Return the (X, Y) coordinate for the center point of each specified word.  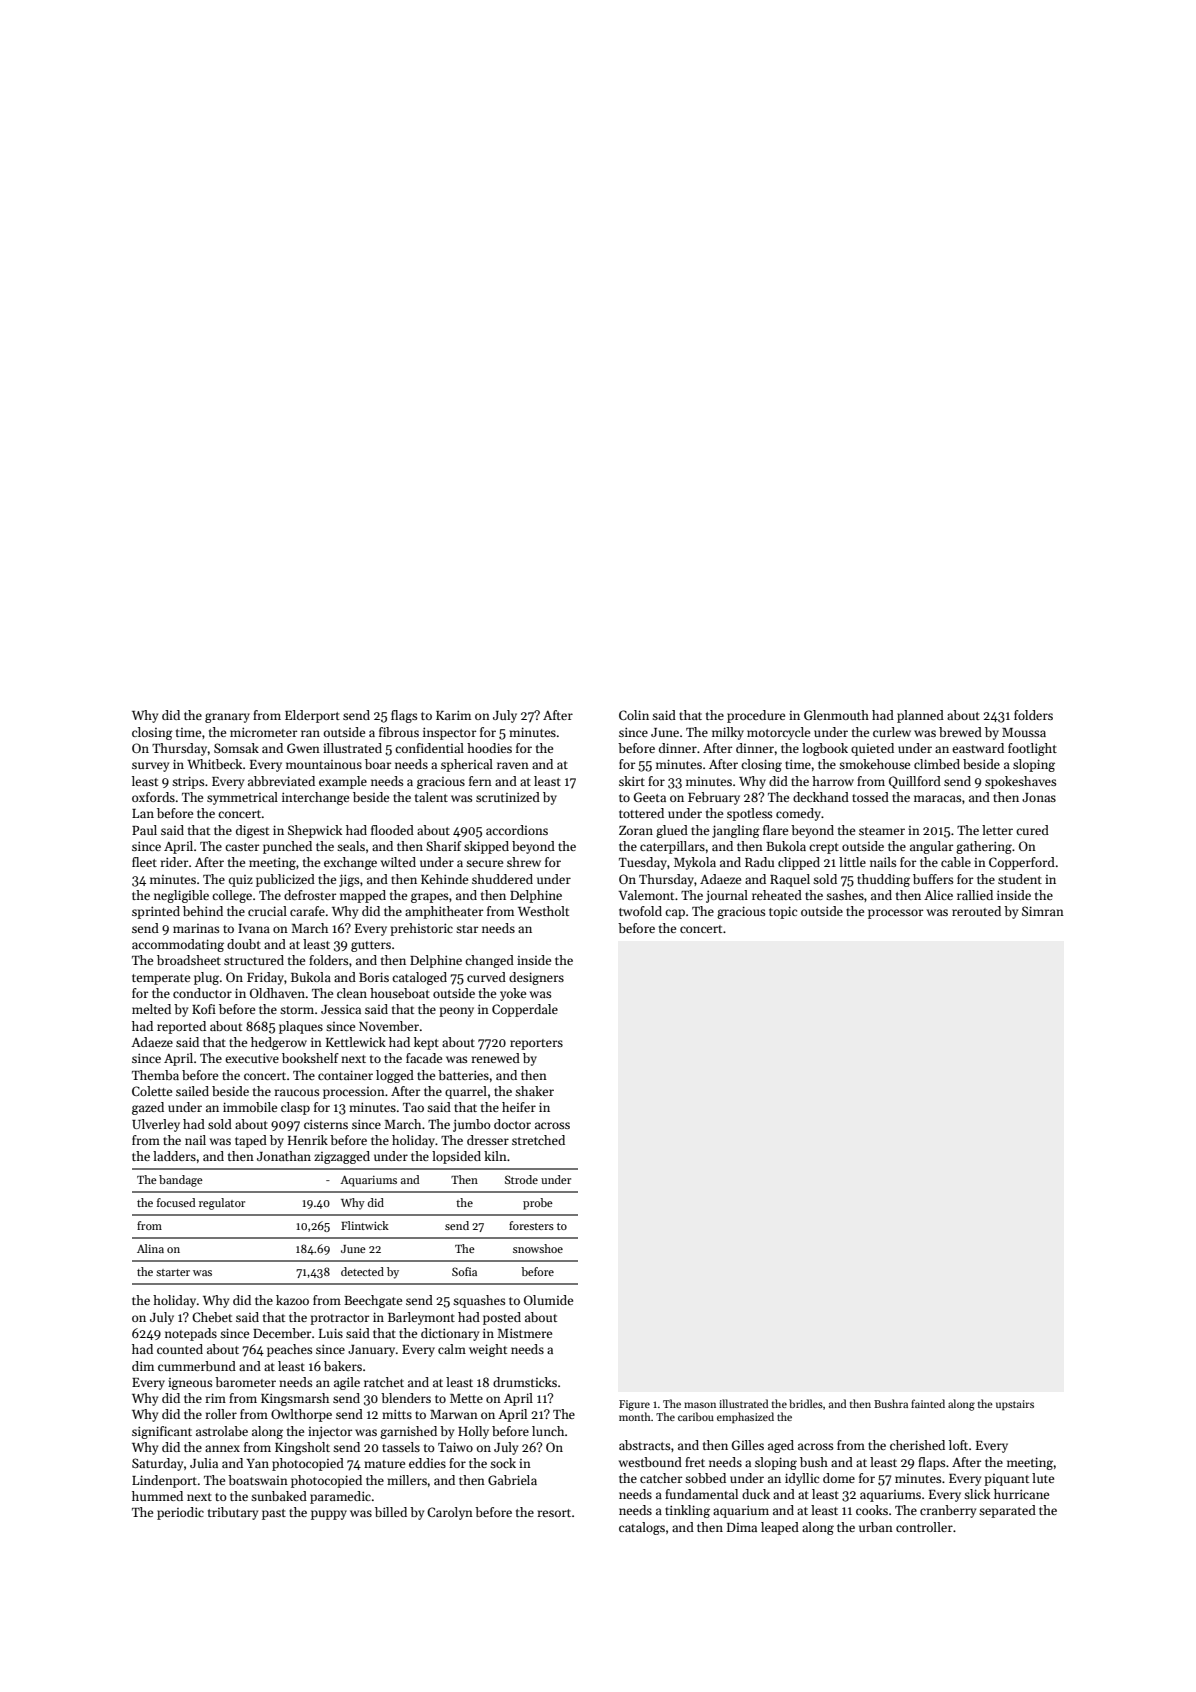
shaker (534, 1091)
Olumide (548, 1300)
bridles (806, 1403)
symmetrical (242, 798)
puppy (329, 1515)
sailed (192, 1091)
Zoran (636, 830)
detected (362, 1271)
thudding (883, 880)
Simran (1043, 911)
